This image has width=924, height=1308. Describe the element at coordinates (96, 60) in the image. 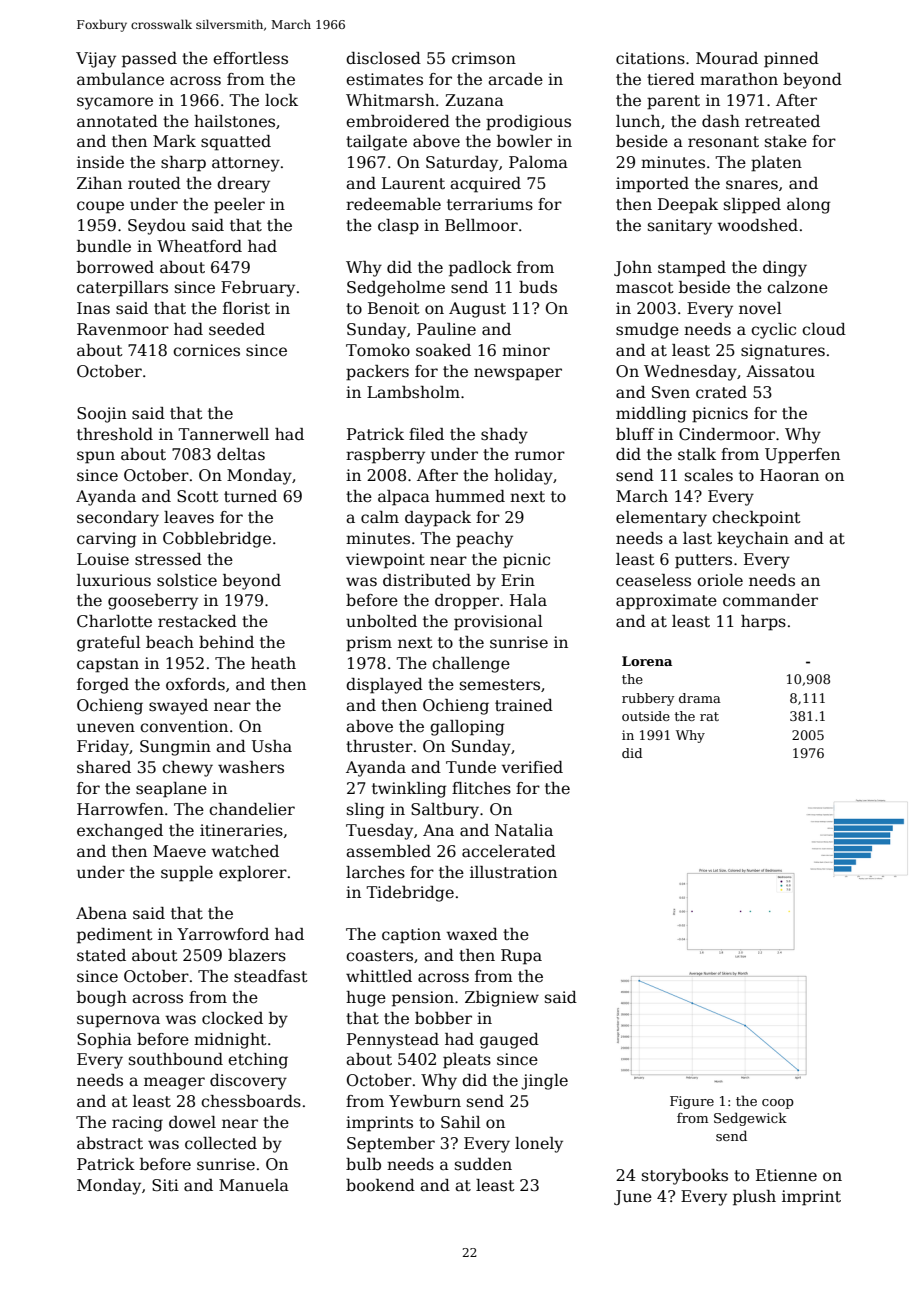

I see `Vijay` at that location.
